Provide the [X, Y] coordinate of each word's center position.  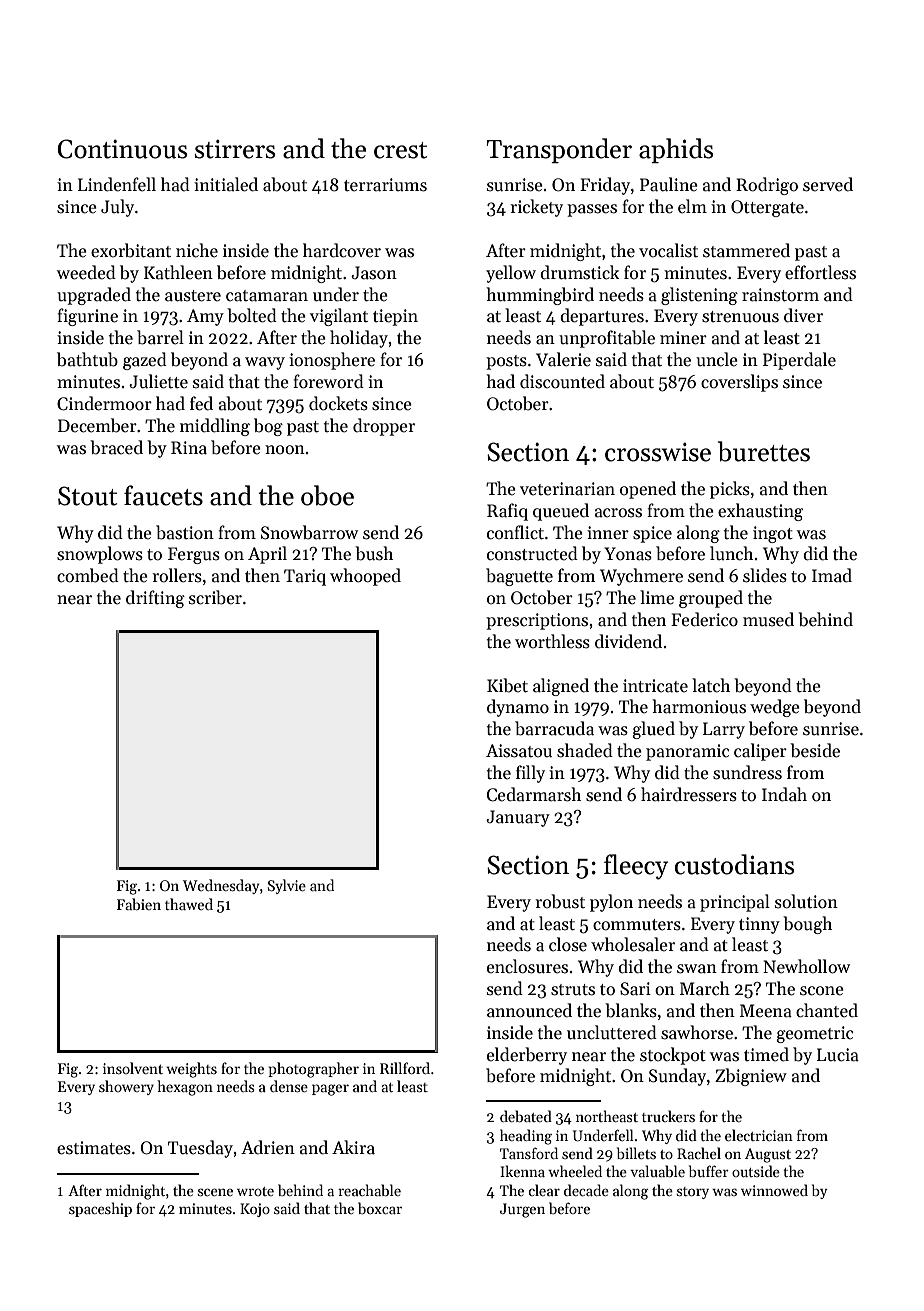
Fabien [139, 904]
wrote [255, 1191]
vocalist [668, 250]
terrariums [385, 185]
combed [88, 575]
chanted [827, 1010]
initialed [226, 184]
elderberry [527, 1056]
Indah [784, 794]
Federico [704, 619]
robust [560, 901]
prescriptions [537, 621]
